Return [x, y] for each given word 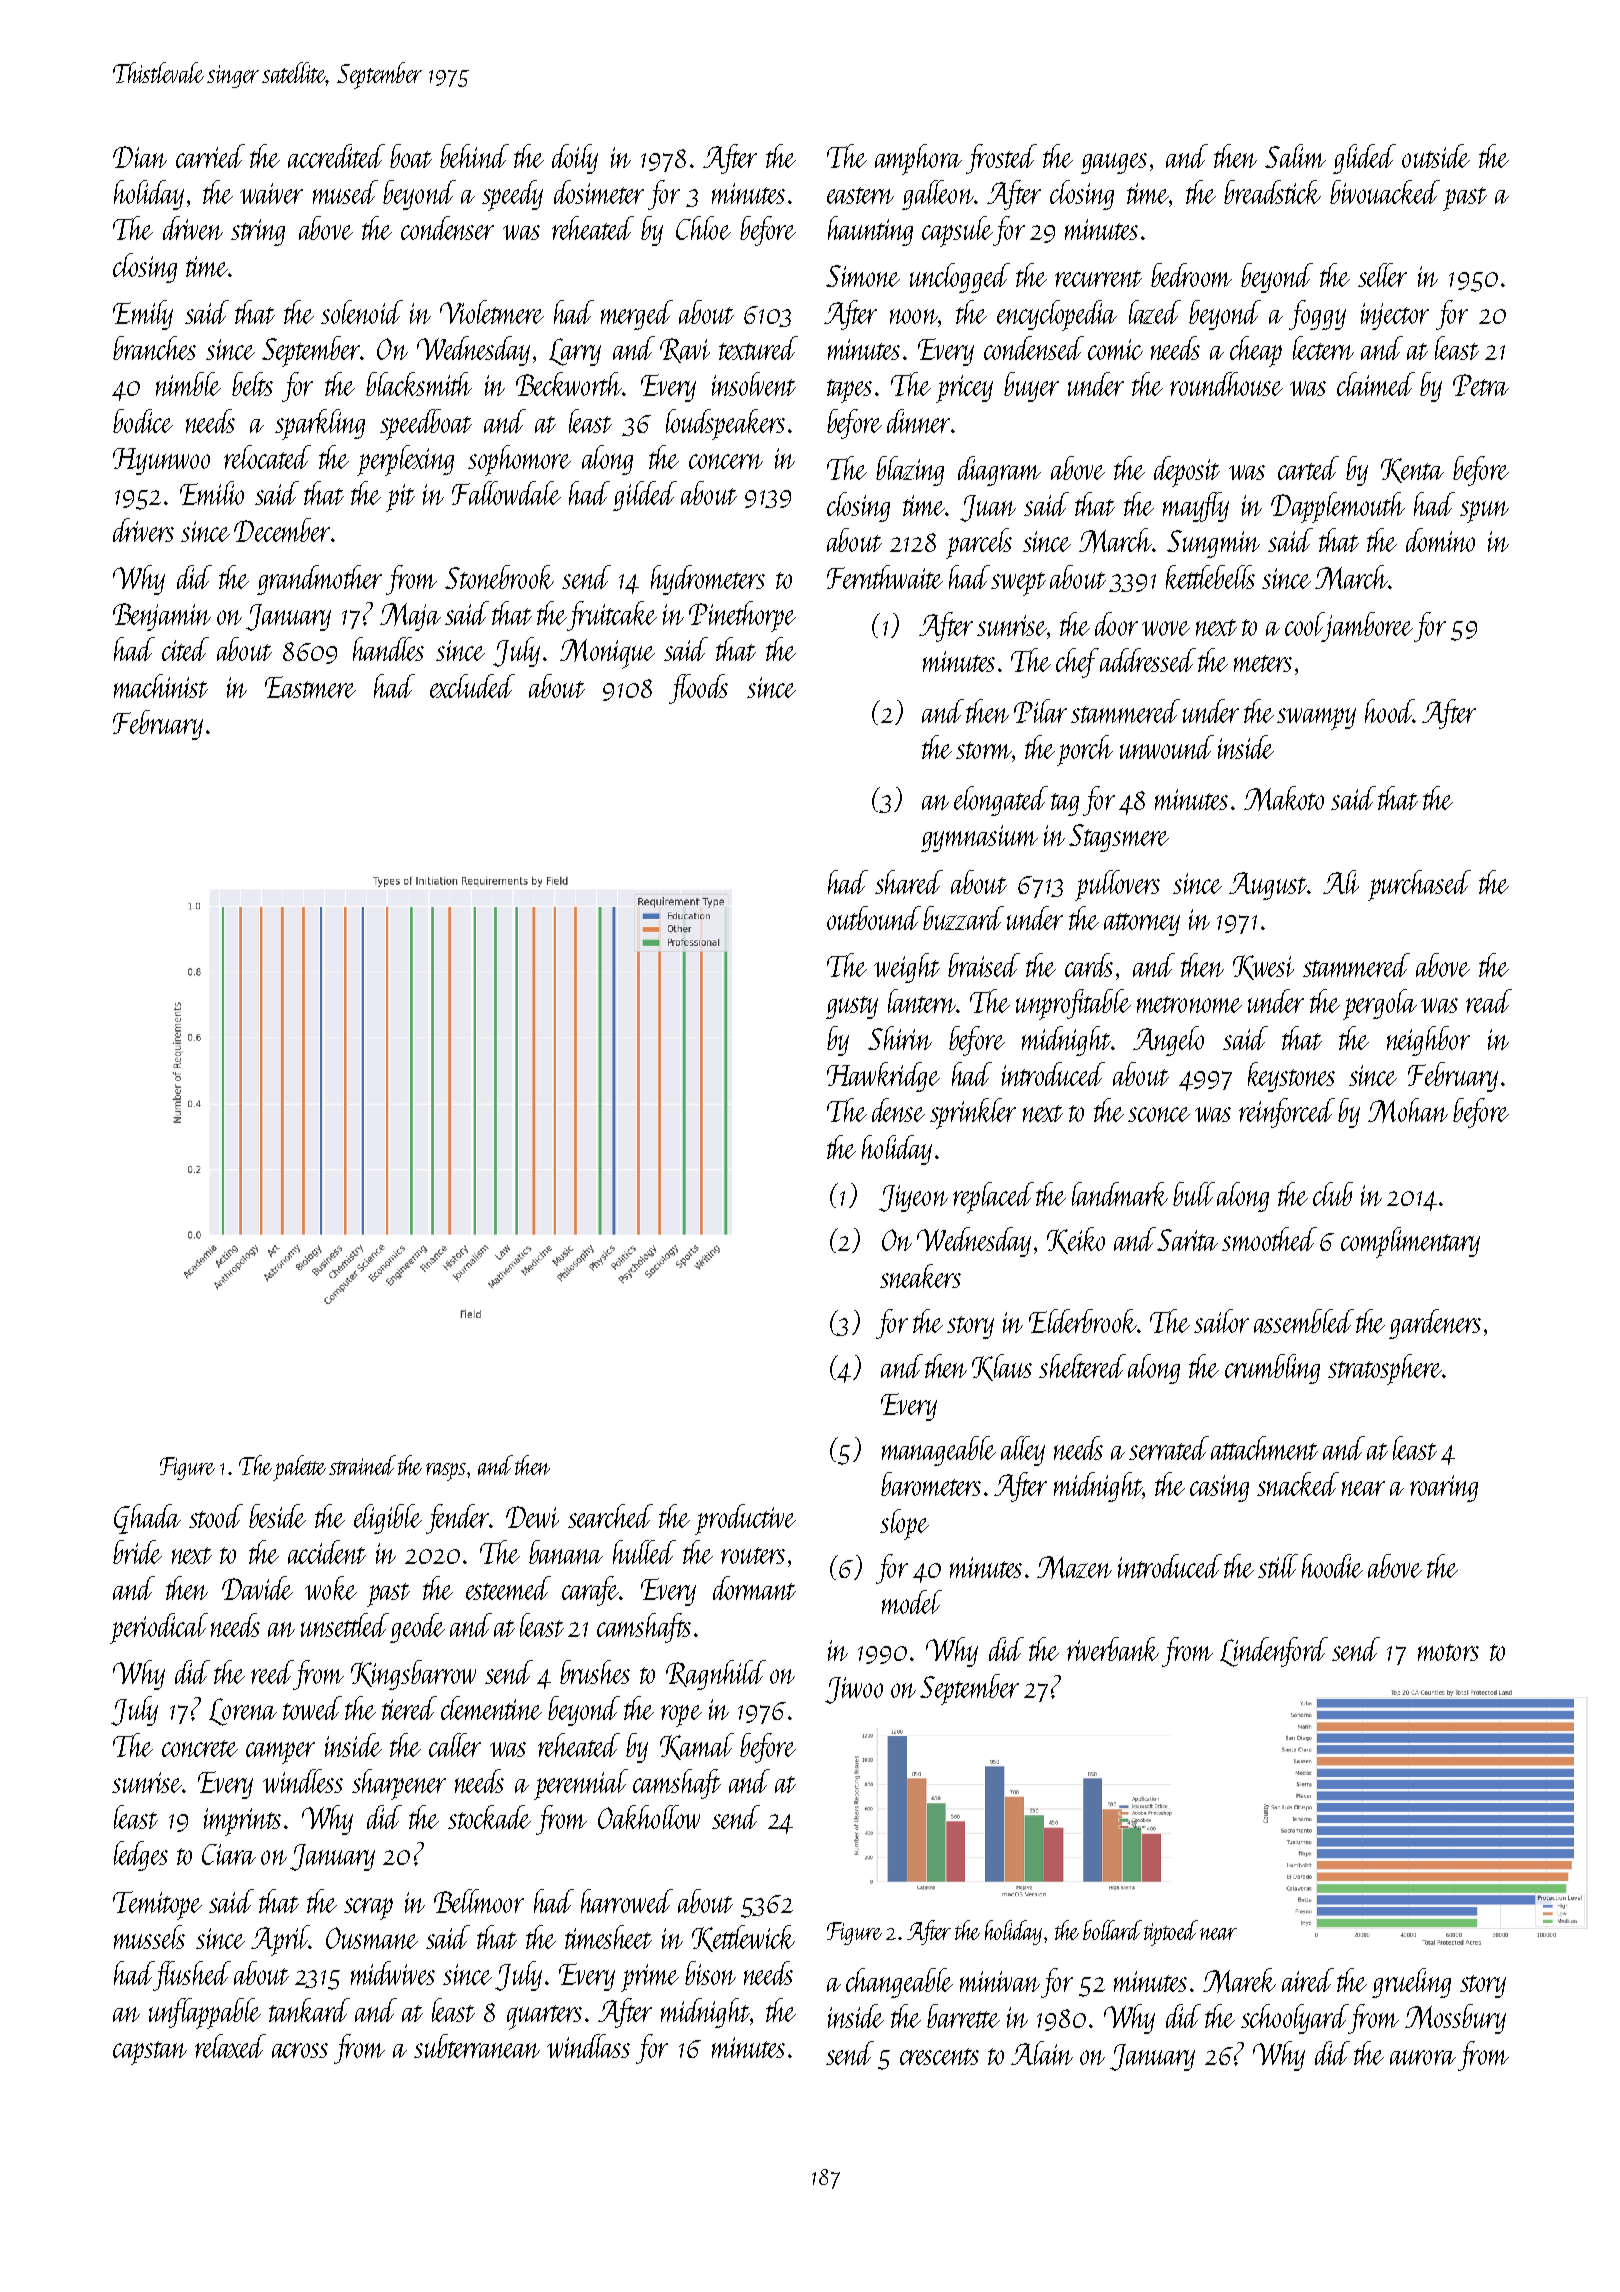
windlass [588, 2046]
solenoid [362, 312]
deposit [1187, 471]
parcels [979, 543]
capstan [150, 2053]
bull [1194, 1194]
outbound [874, 918]
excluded [472, 686]
